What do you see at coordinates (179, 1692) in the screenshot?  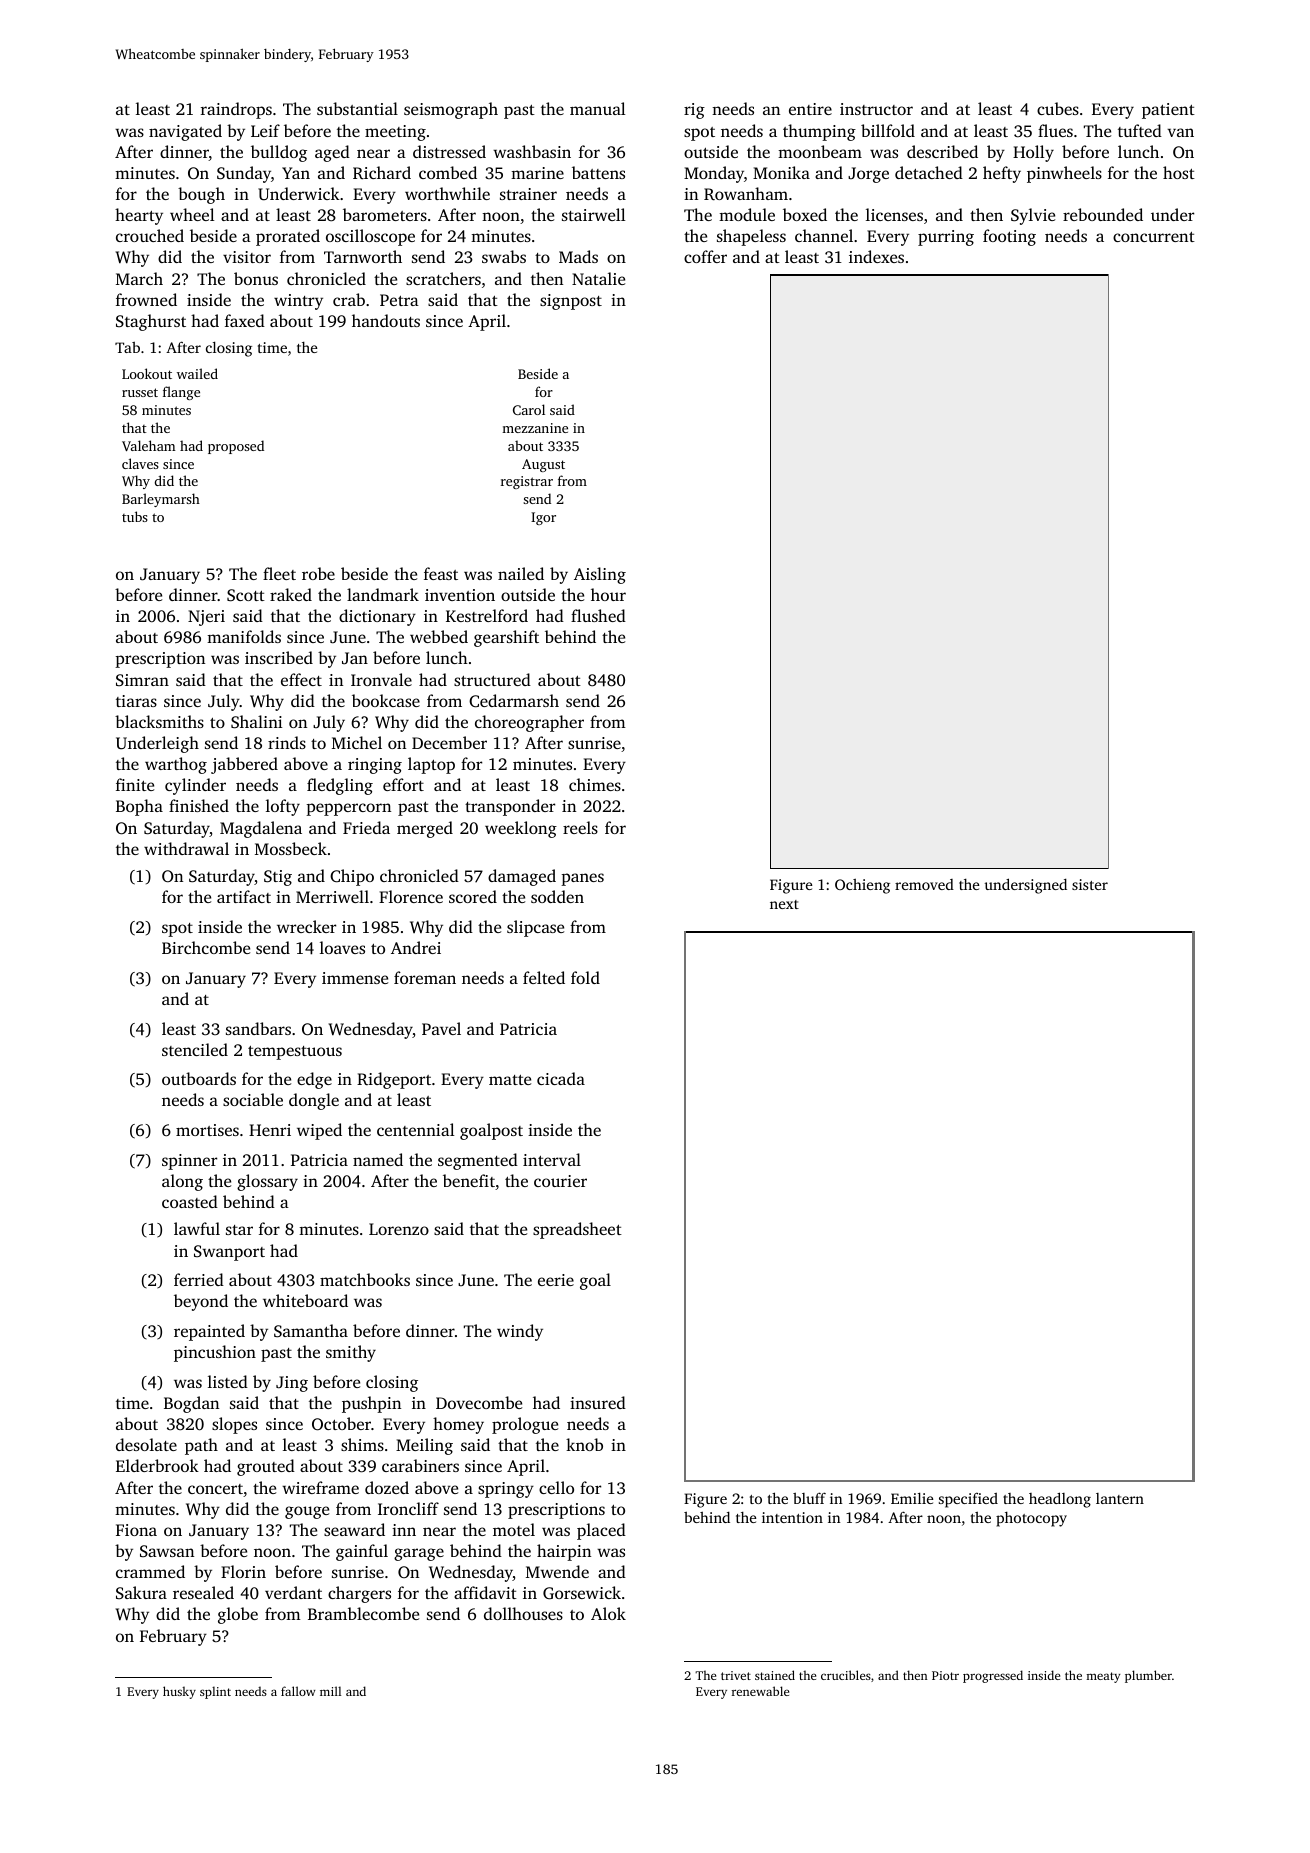 I see `husky` at bounding box center [179, 1692].
